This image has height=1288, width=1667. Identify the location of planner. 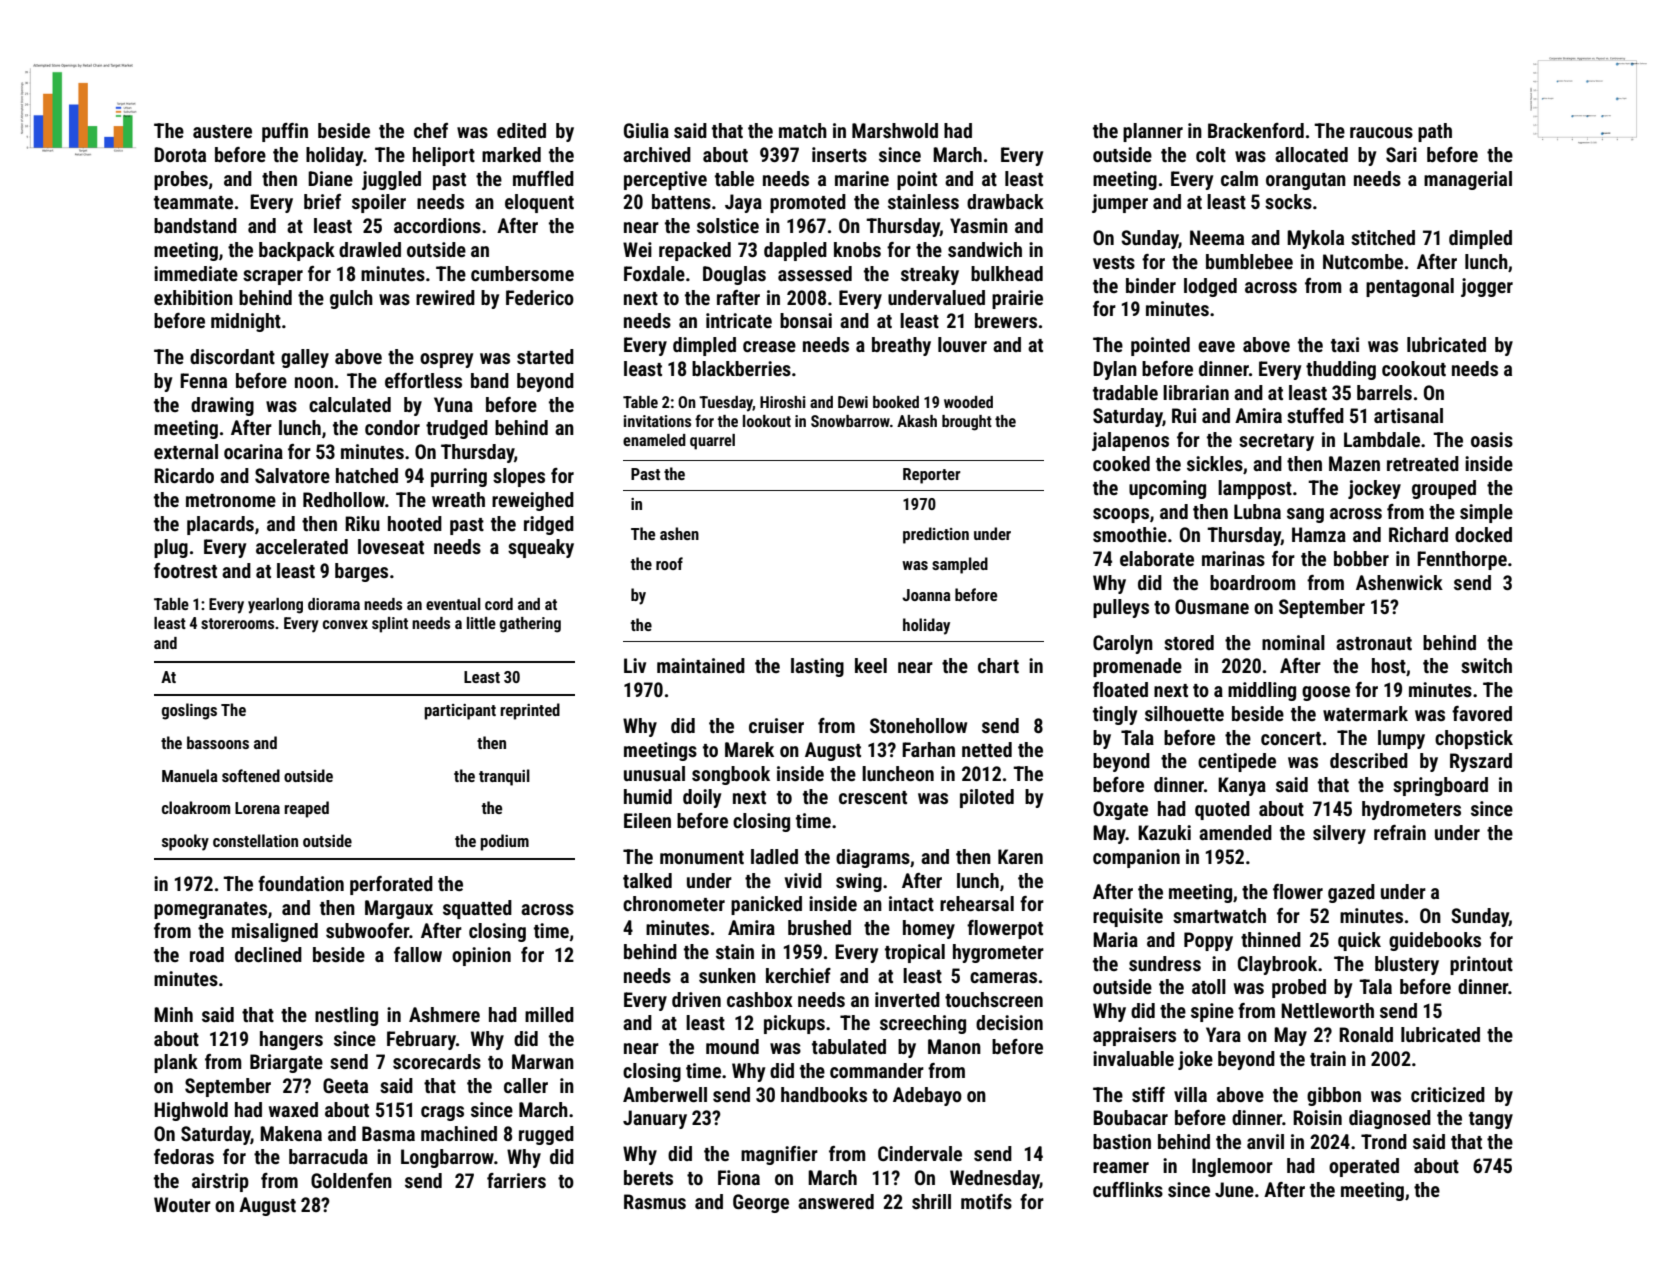
(1153, 132).
